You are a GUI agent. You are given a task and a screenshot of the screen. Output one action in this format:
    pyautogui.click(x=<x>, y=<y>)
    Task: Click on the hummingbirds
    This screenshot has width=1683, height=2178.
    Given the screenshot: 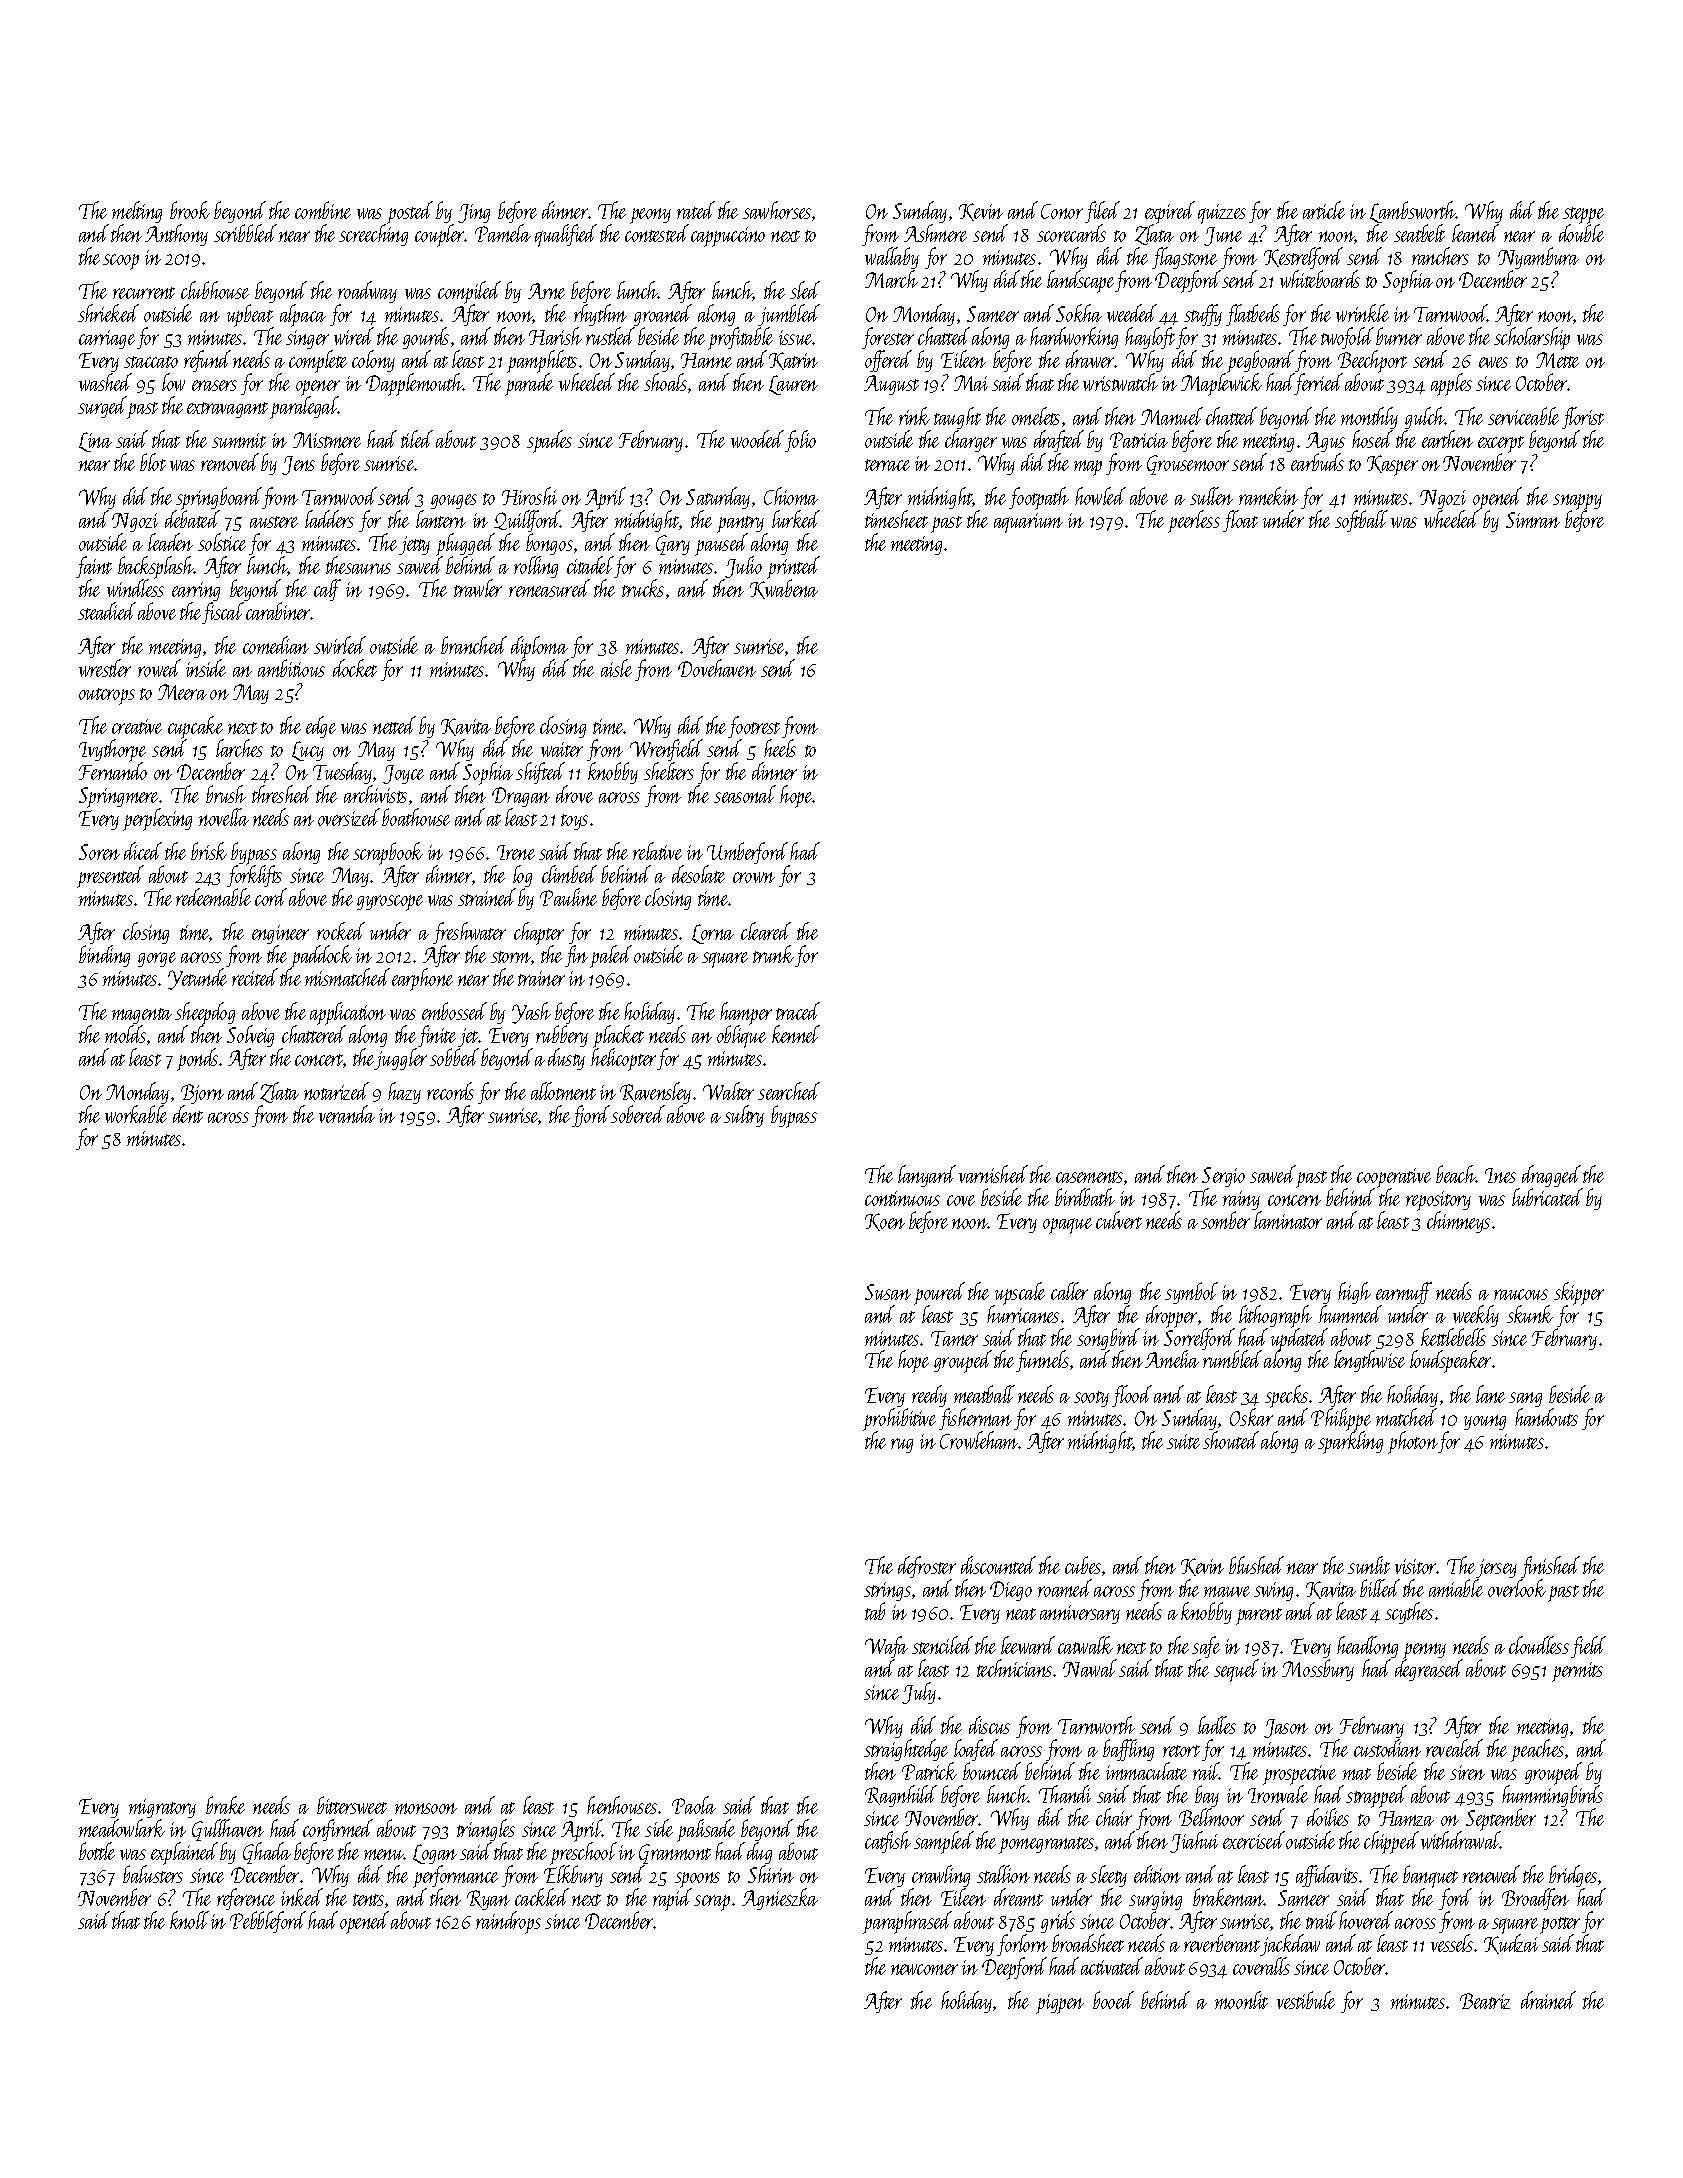 What is the action you would take?
    pyautogui.click(x=1552, y=1796)
